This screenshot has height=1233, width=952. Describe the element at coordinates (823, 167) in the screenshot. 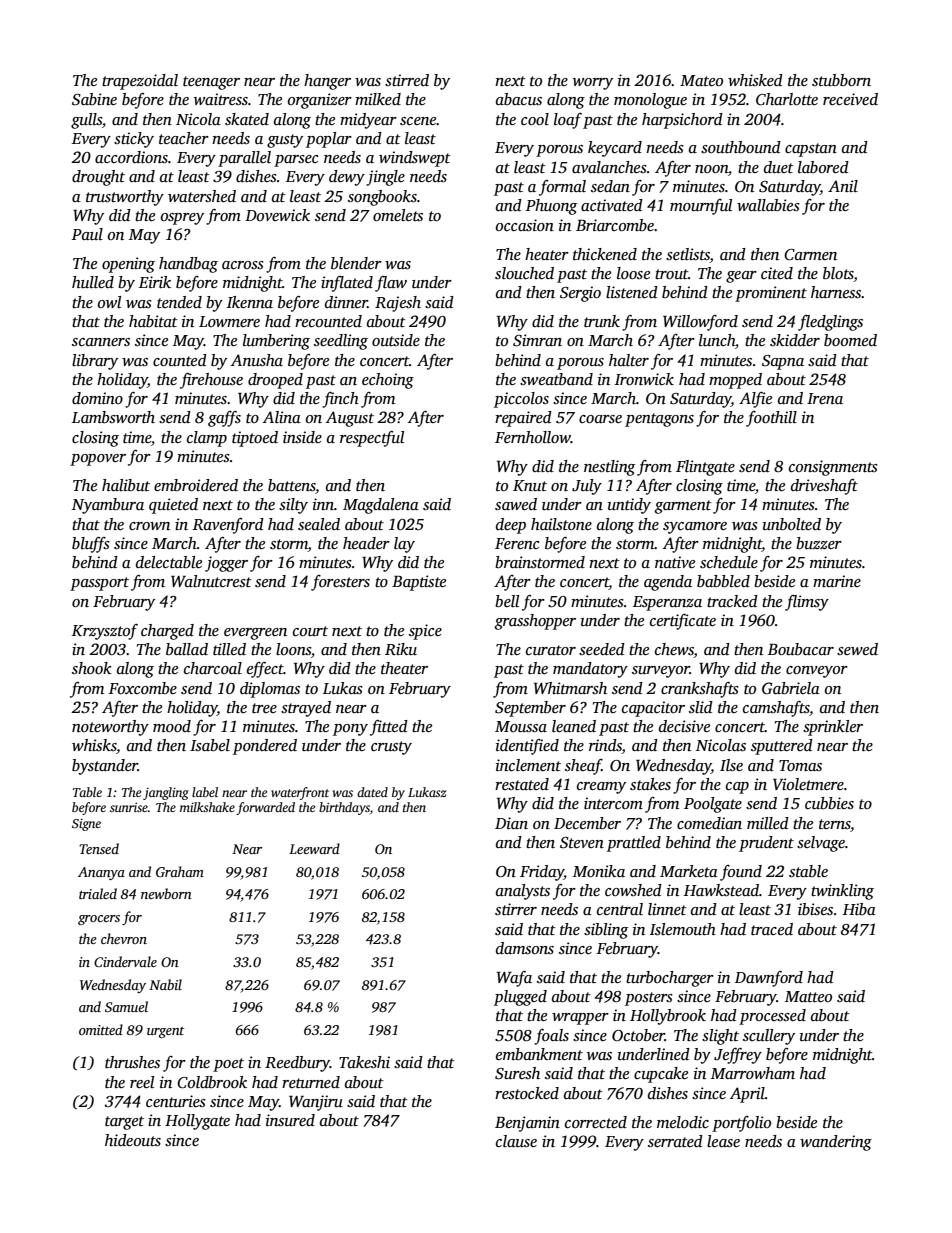

I see `labored` at that location.
